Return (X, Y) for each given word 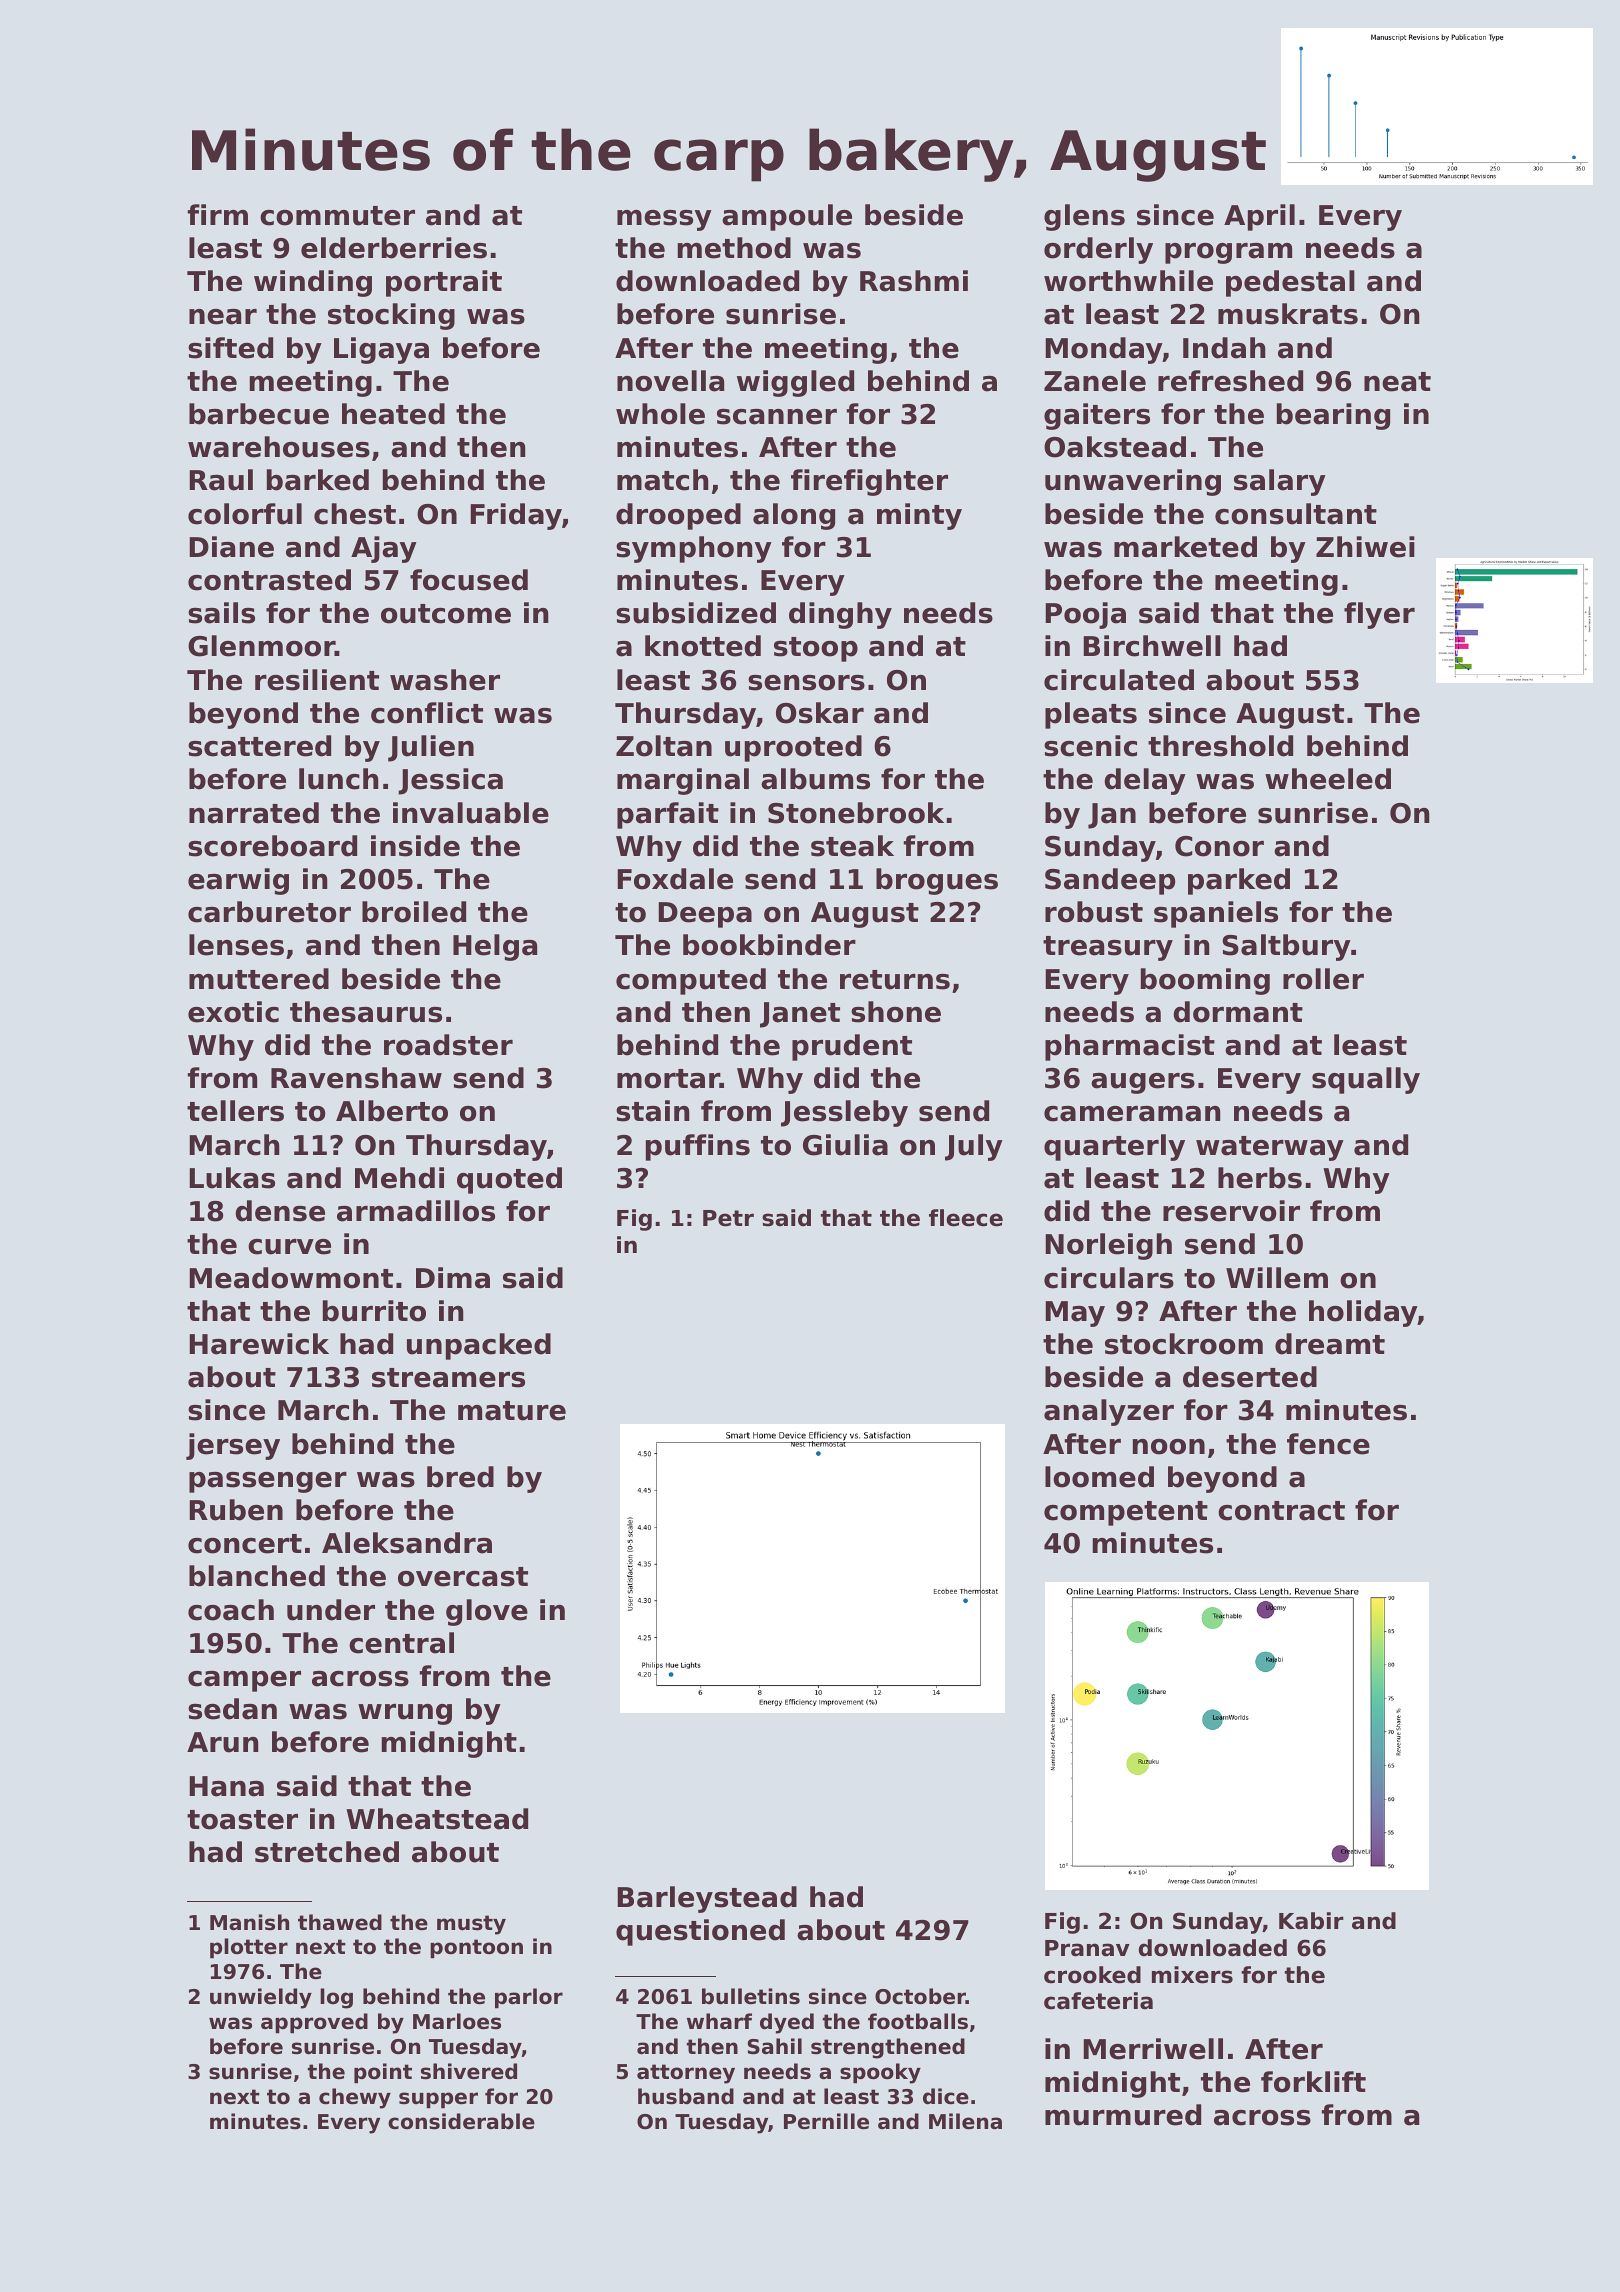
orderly (1098, 250)
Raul (221, 480)
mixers (1192, 1975)
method (734, 248)
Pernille (826, 2121)
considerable (461, 2121)
